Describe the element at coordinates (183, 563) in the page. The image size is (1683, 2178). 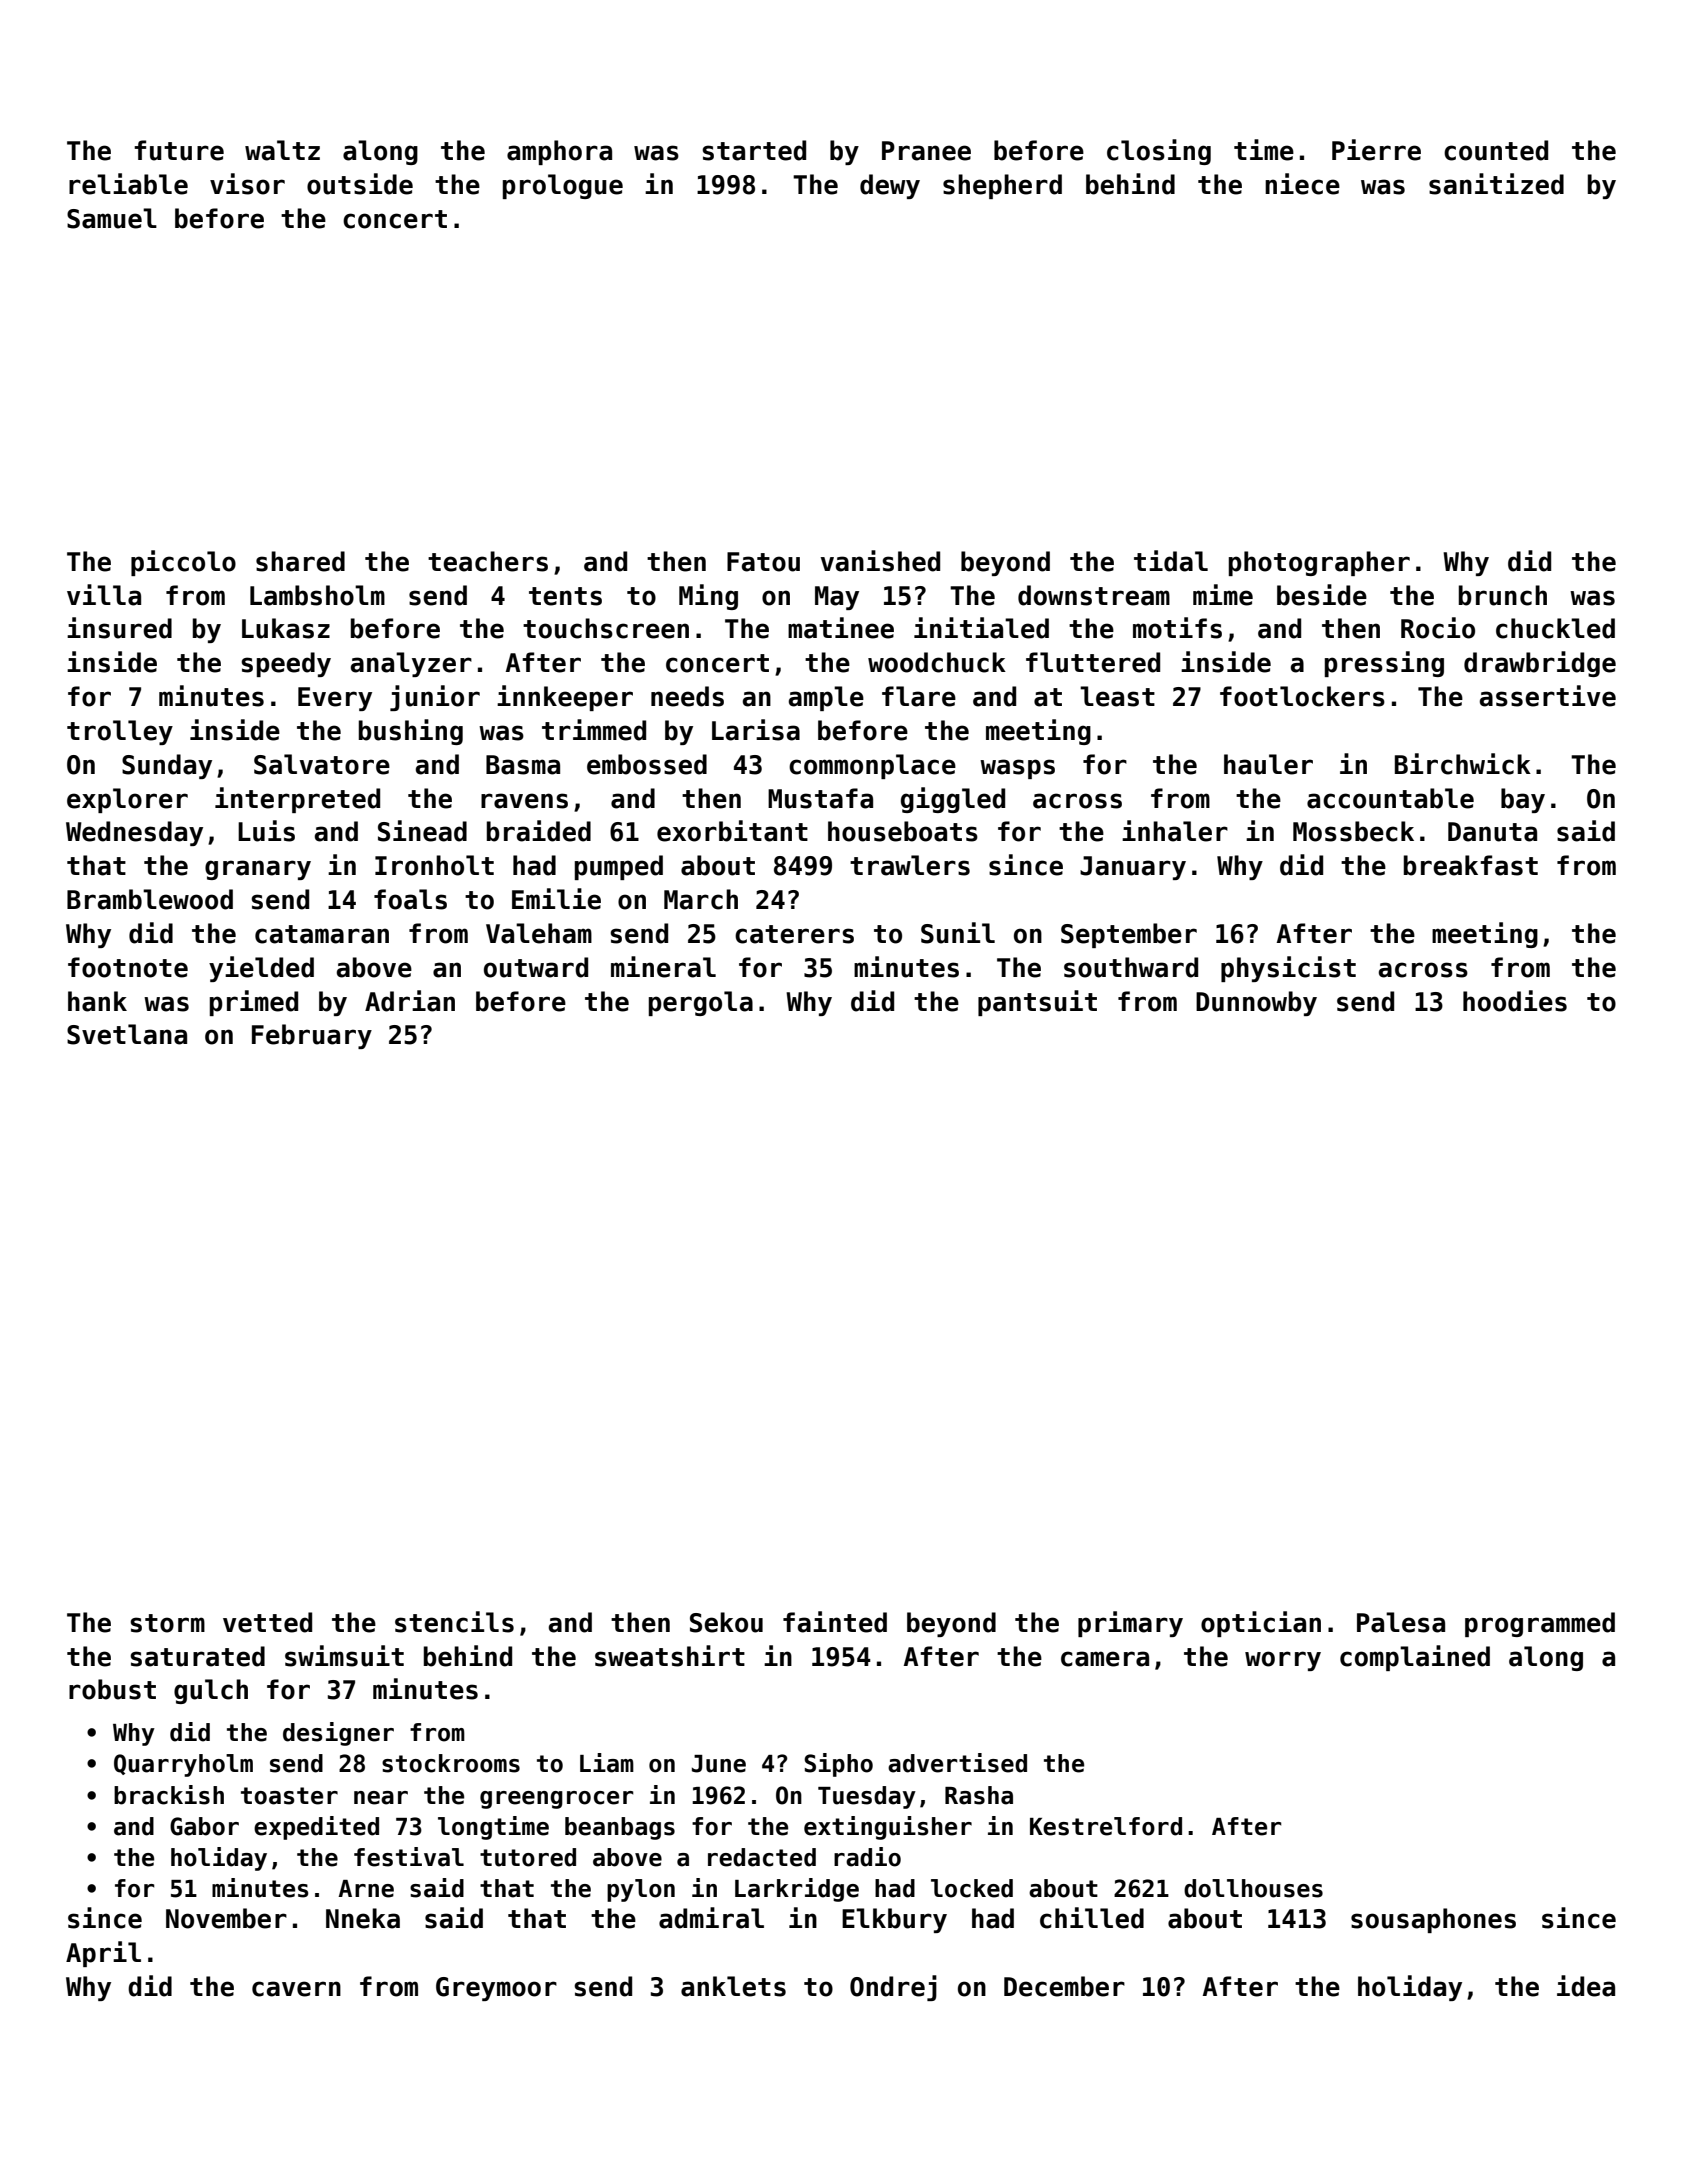
I see `piccolo` at that location.
